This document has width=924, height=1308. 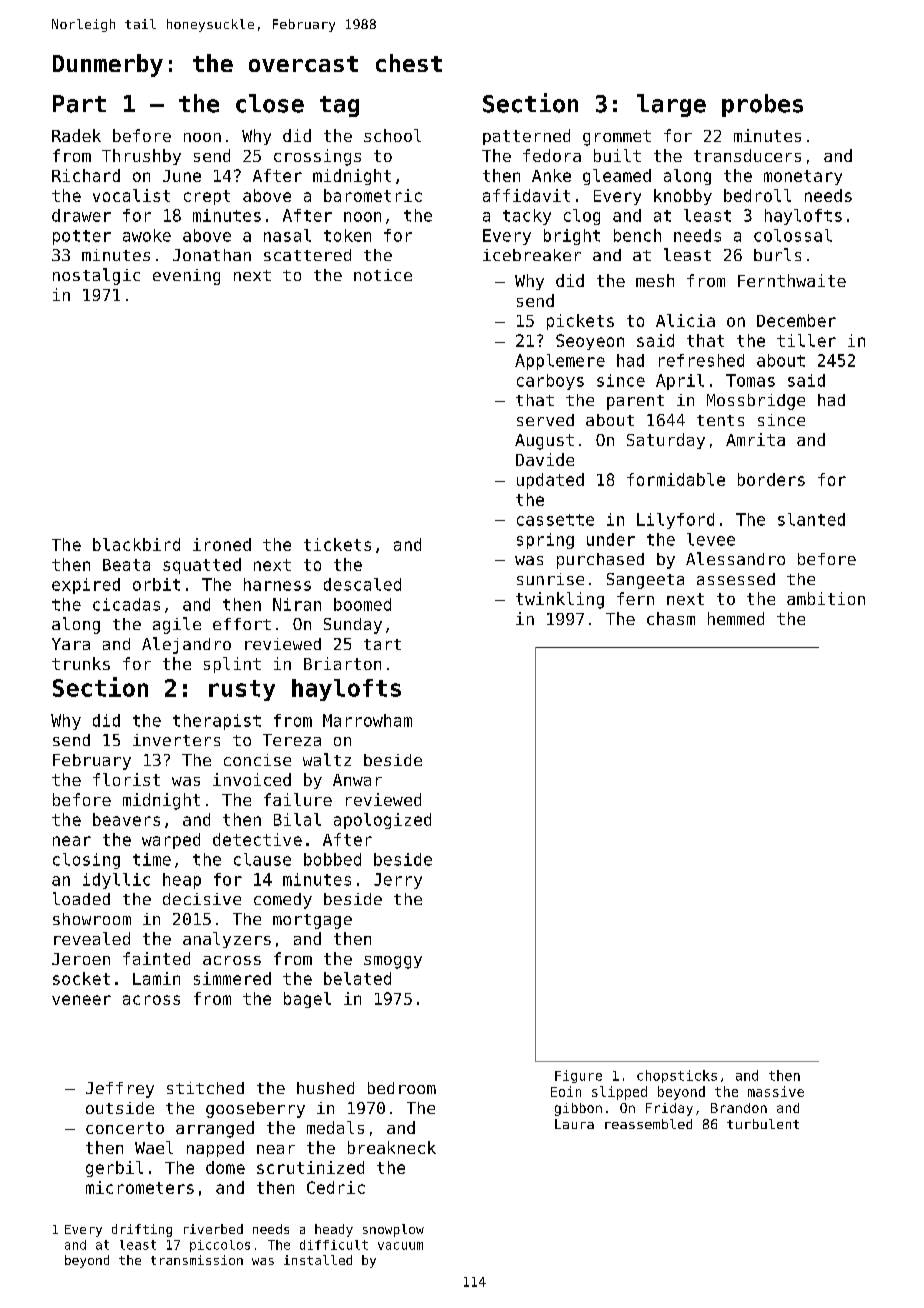 What do you see at coordinates (736, 618) in the document?
I see `hemmed` at bounding box center [736, 618].
